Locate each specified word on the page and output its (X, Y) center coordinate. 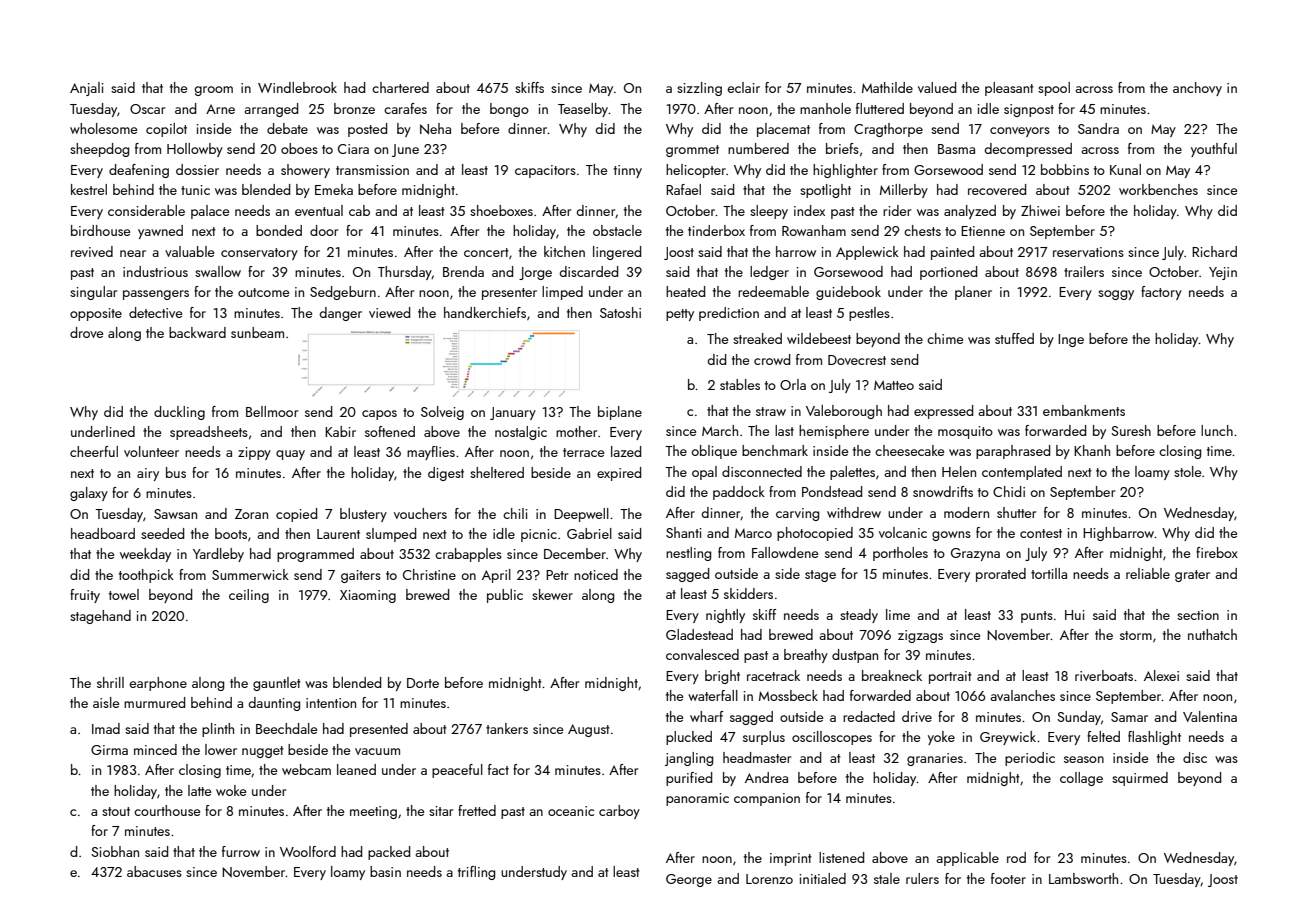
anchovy (1197, 89)
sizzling (699, 89)
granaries (935, 759)
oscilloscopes (832, 738)
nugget (263, 752)
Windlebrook (297, 87)
